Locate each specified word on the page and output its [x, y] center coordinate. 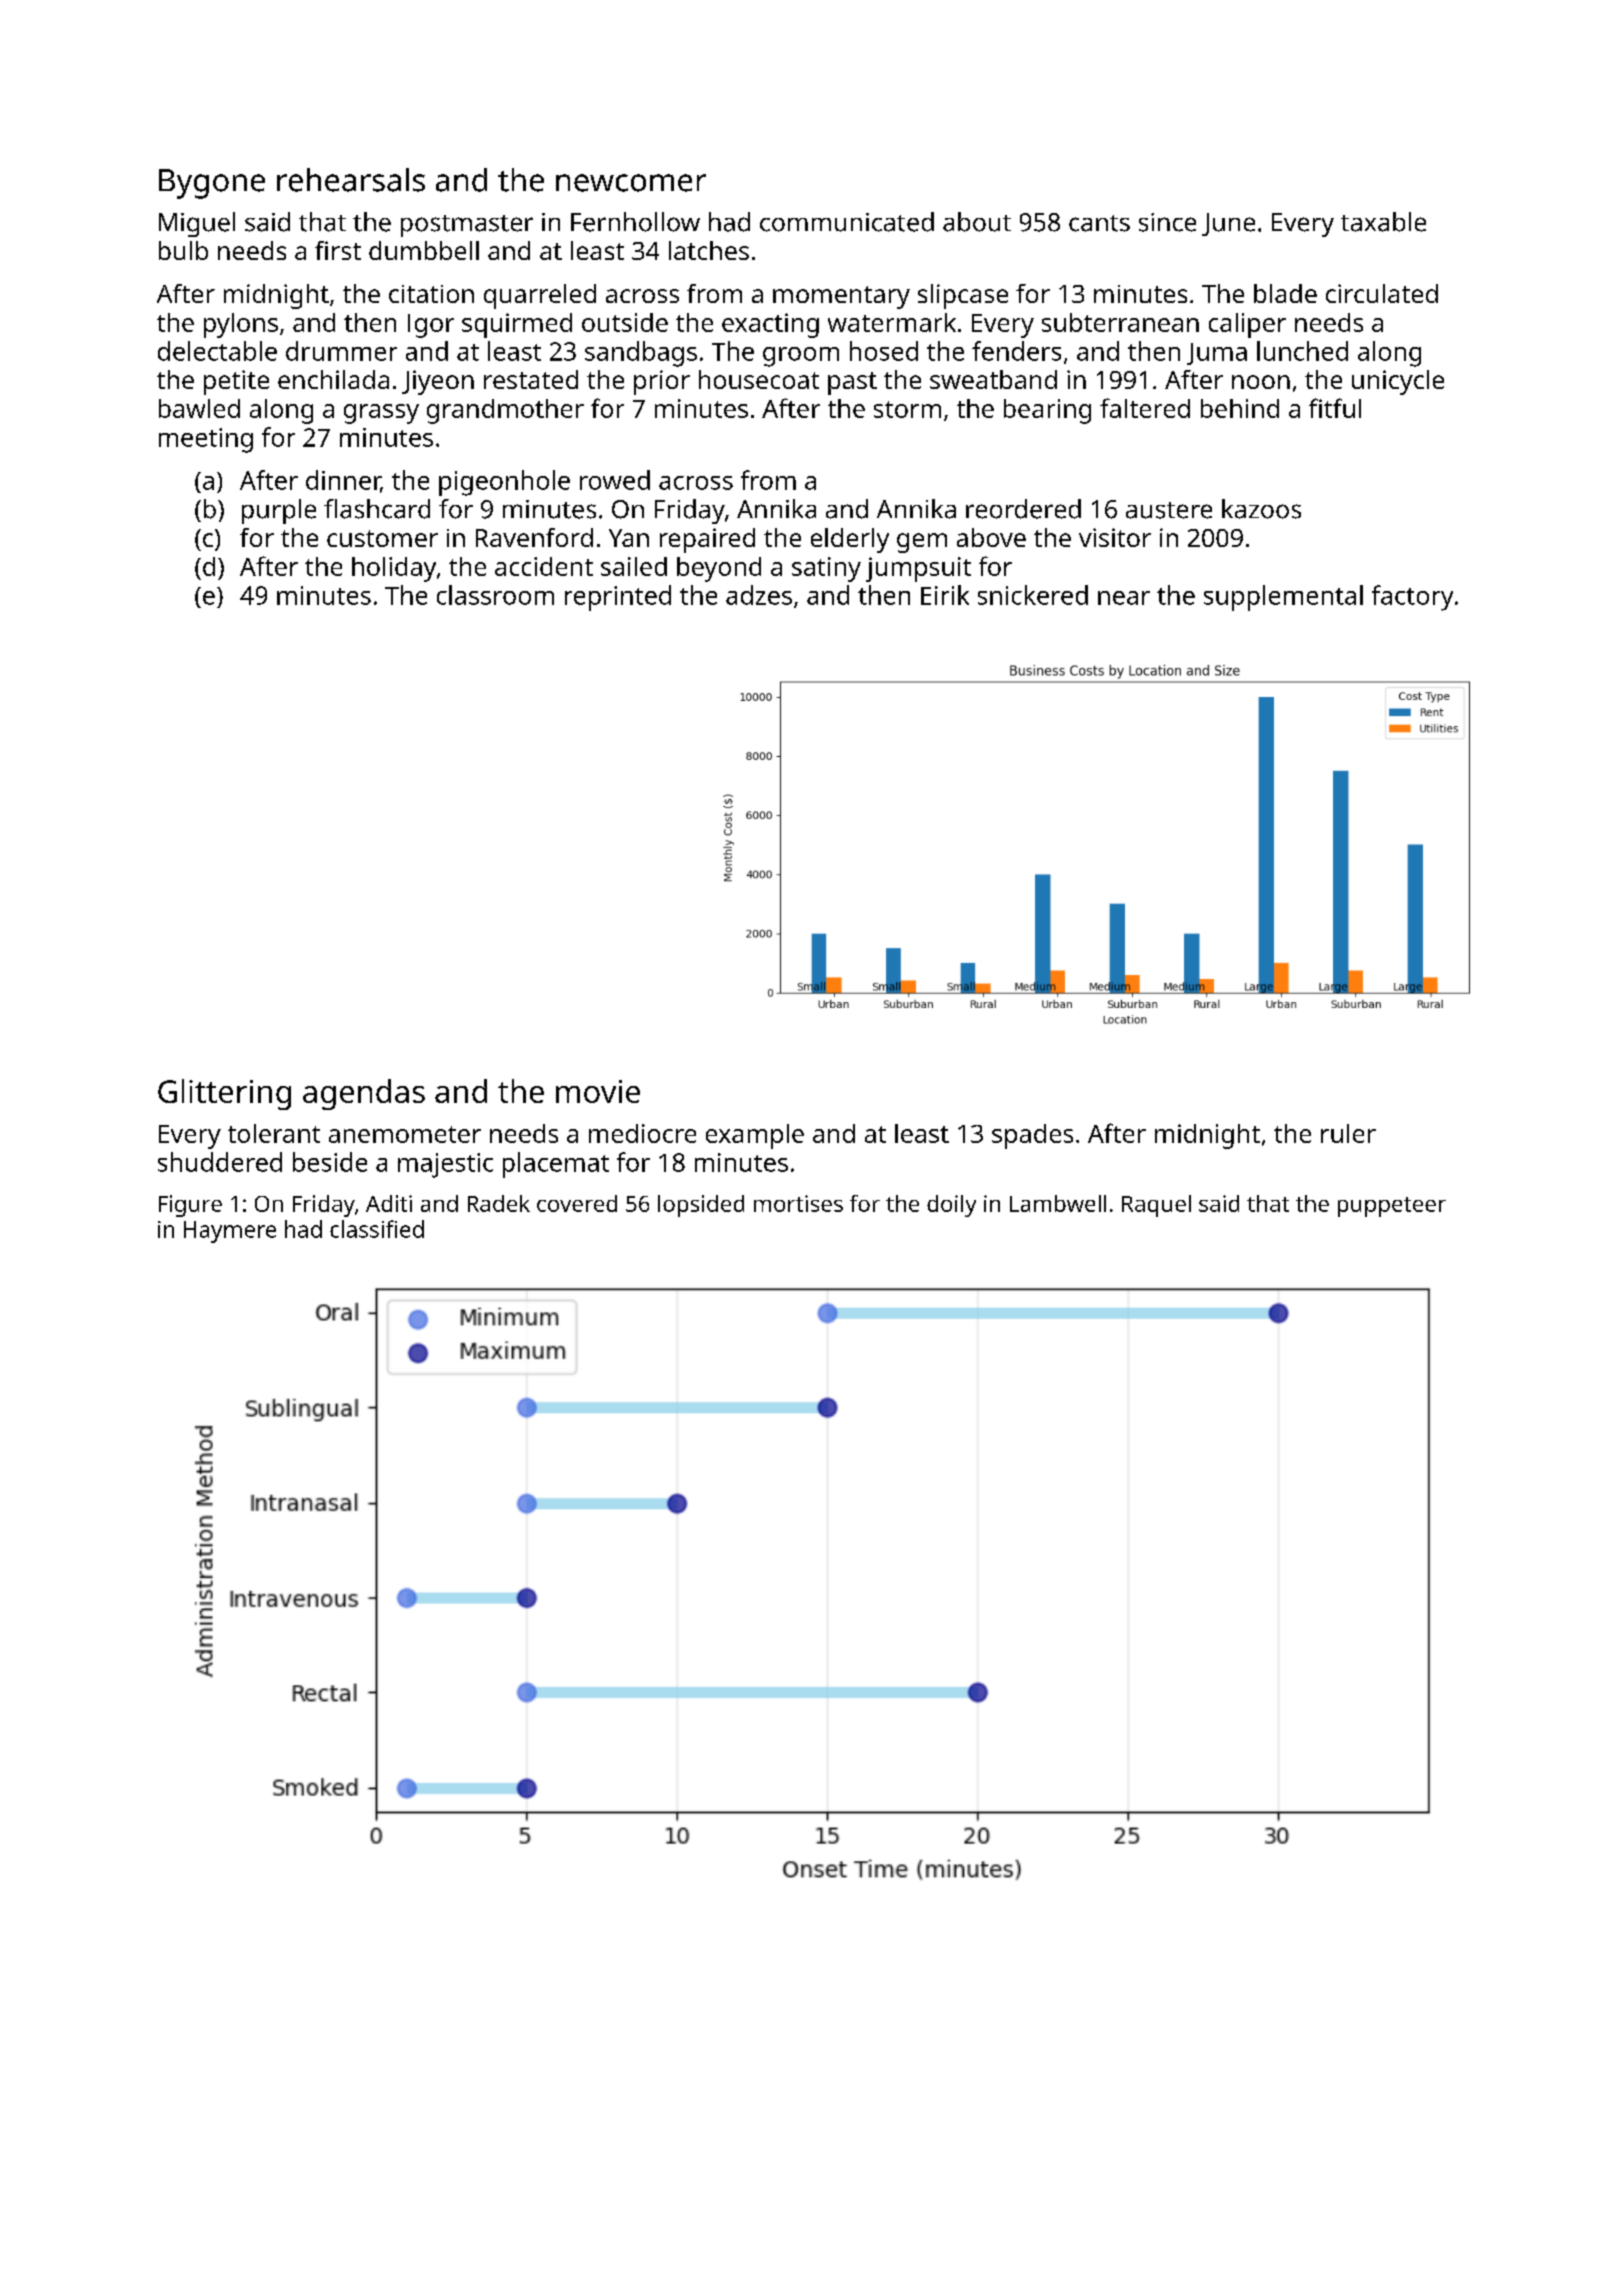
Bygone [212, 184]
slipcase [963, 296]
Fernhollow [635, 222]
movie [598, 1091]
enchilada [333, 379]
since [1167, 222]
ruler [1348, 1133]
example [755, 1136]
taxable [1383, 222]
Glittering [224, 1094]
